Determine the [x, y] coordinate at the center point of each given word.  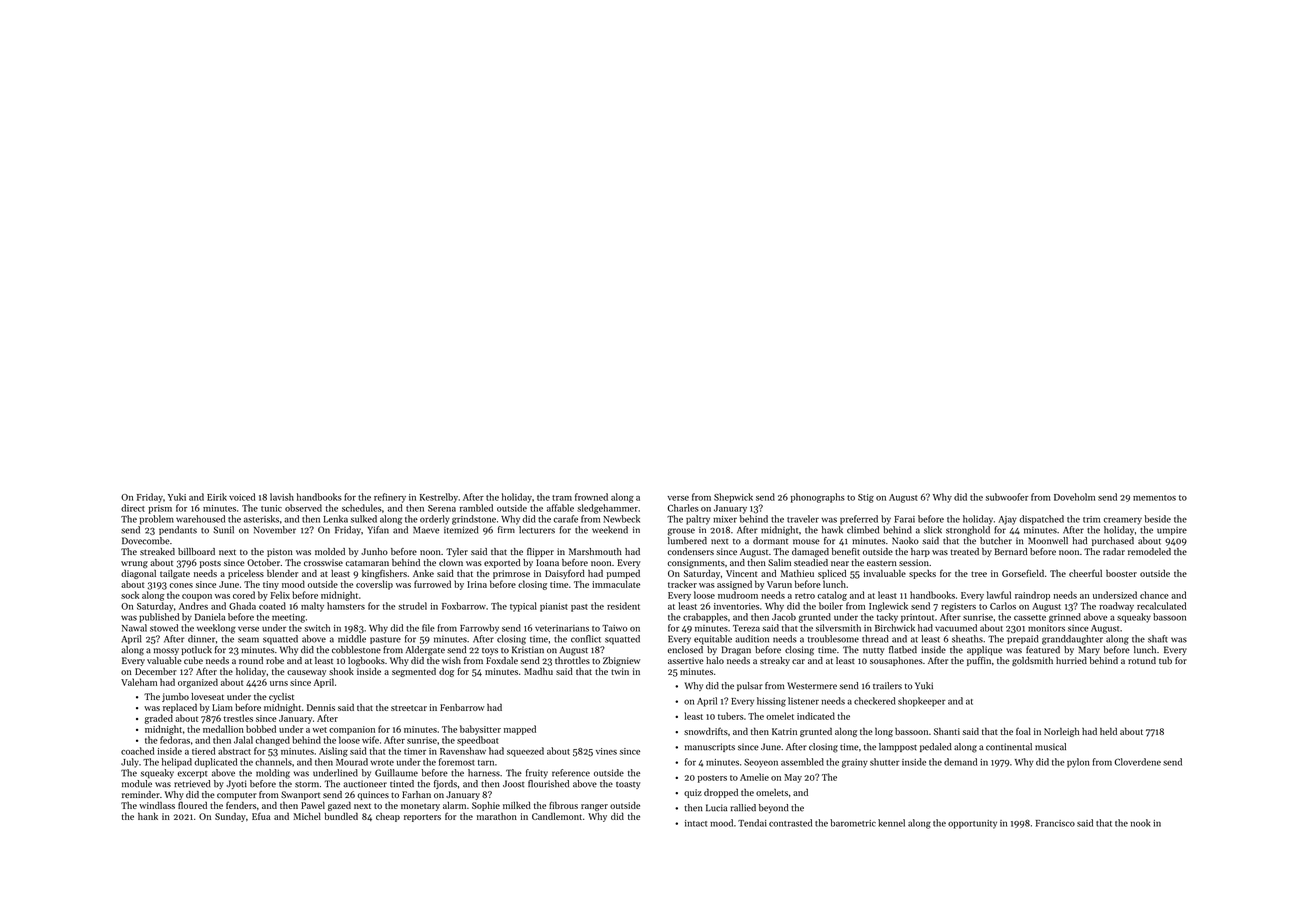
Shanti [947, 731]
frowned [591, 497]
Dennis [321, 707]
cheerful [1085, 573]
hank [148, 816]
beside [1158, 519]
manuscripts [710, 747]
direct [133, 508]
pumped [623, 574]
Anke [423, 573]
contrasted [790, 823]
